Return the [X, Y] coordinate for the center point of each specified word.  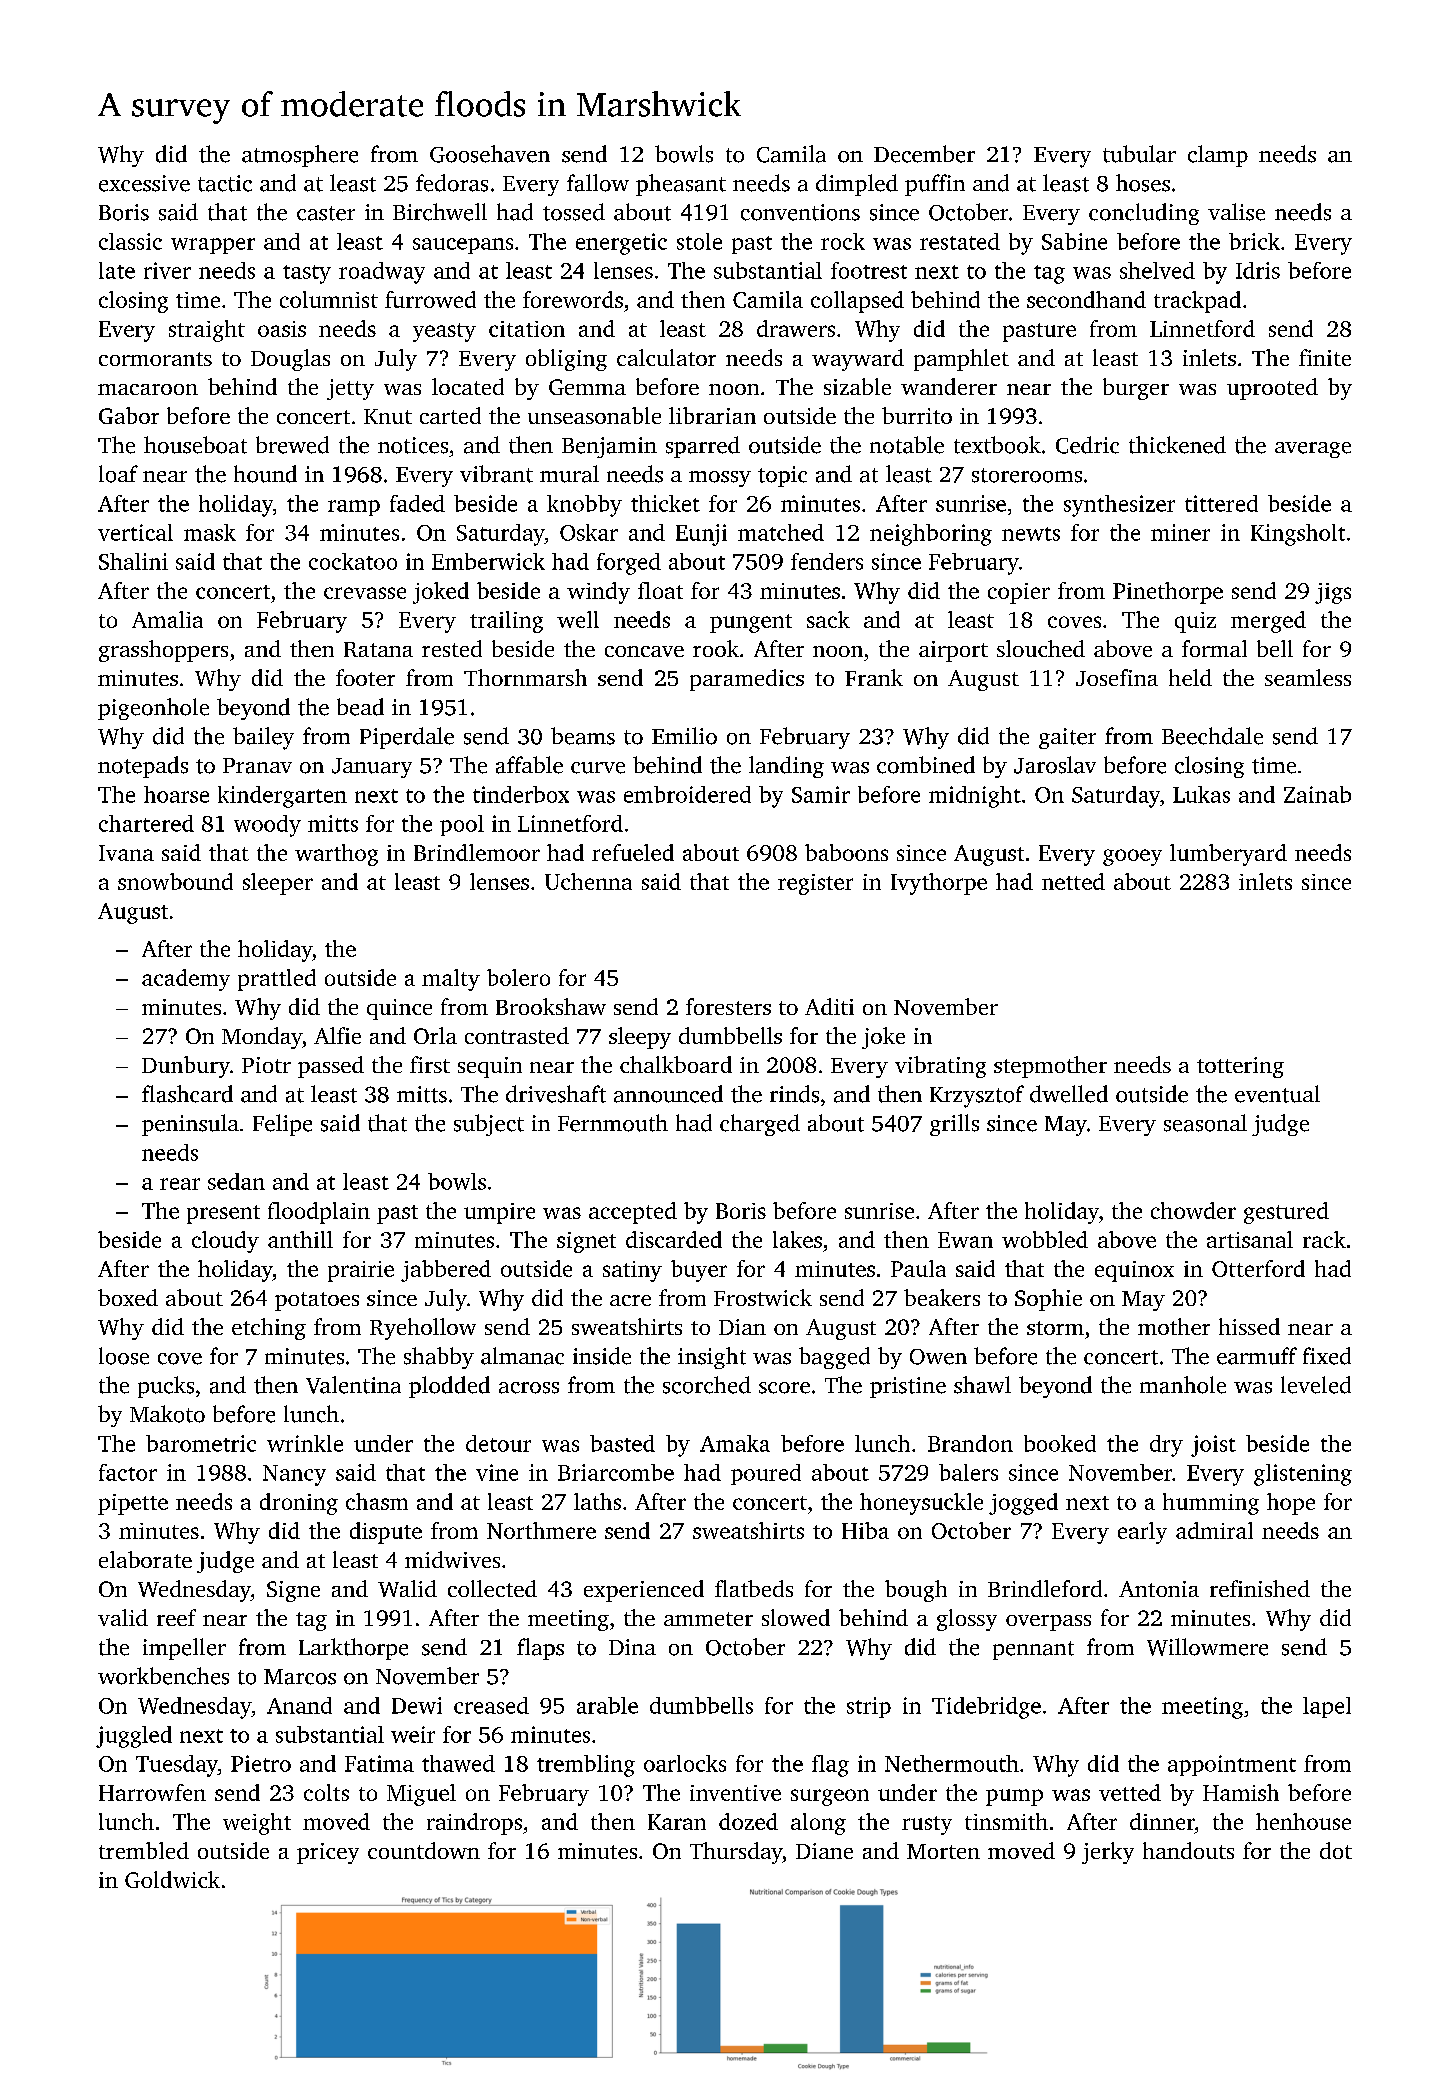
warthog [336, 855]
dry [1166, 1446]
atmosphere [300, 156]
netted [1073, 881]
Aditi [829, 1006]
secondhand [1086, 299]
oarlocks [685, 1763]
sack [828, 619]
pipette [133, 1504]
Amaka [735, 1443]
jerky [1108, 1853]
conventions [800, 212]
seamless [1308, 677]
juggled [134, 1737]
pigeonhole [153, 709]
